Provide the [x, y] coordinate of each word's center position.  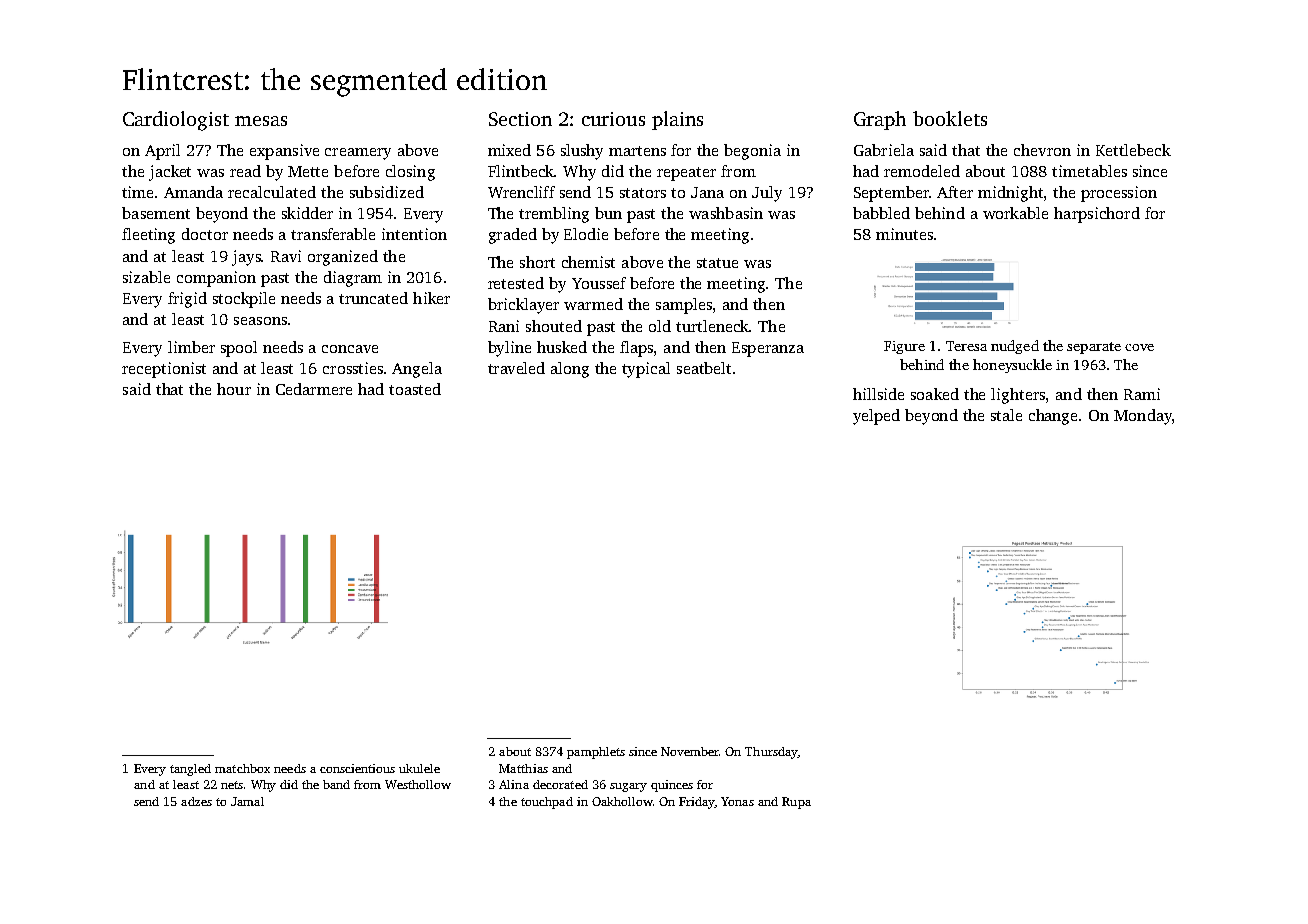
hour [234, 389]
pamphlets [596, 753]
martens [637, 151]
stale [1006, 415]
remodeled [922, 171]
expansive [284, 152]
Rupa [796, 803]
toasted [415, 389]
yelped [876, 417]
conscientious [357, 768]
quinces [672, 786]
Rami [1142, 394]
